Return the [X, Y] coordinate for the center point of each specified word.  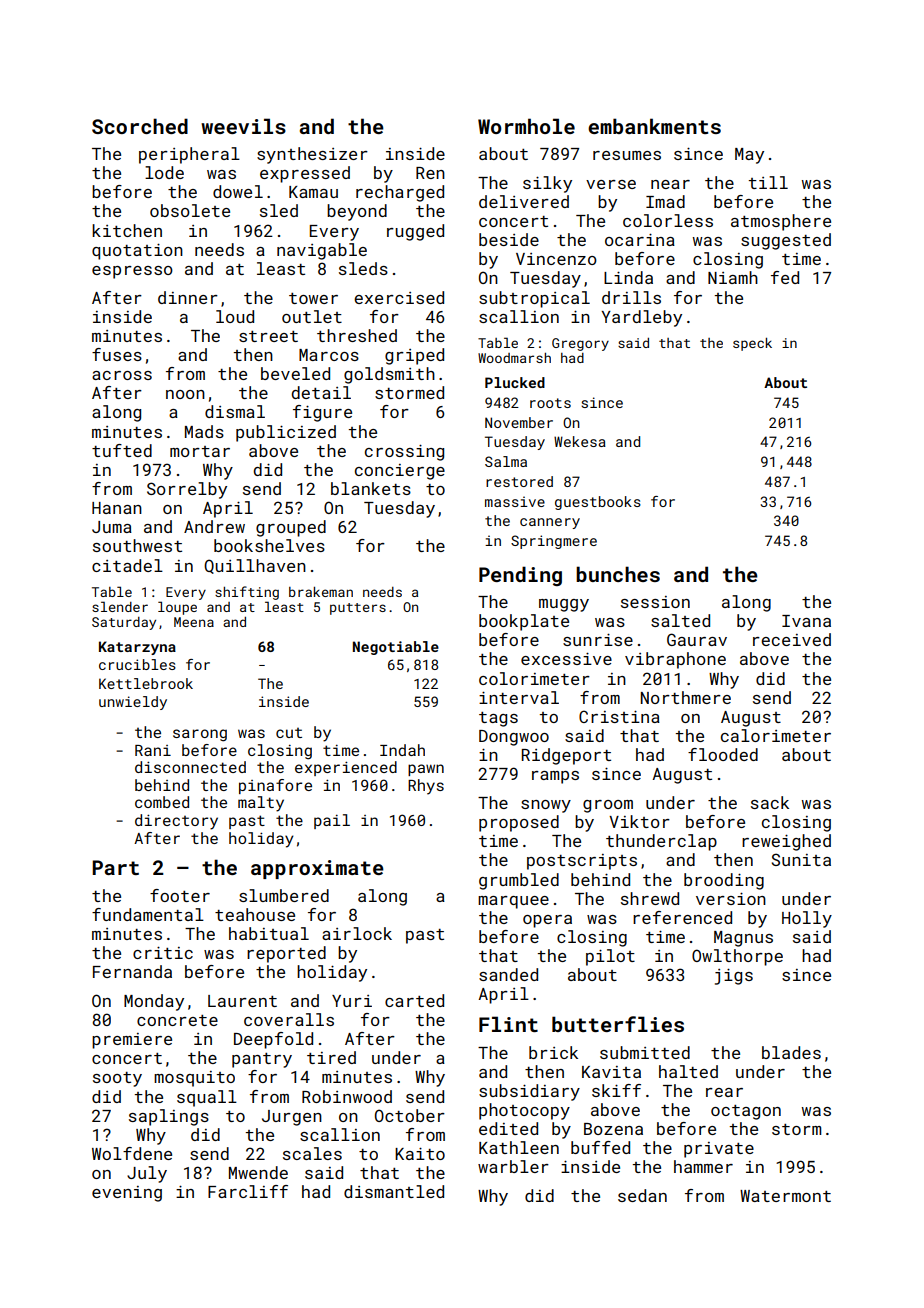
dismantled [394, 1191]
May [749, 156]
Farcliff [248, 1191]
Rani [153, 750]
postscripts [582, 862]
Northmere [686, 697]
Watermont [785, 1196]
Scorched [140, 126]
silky [547, 184]
